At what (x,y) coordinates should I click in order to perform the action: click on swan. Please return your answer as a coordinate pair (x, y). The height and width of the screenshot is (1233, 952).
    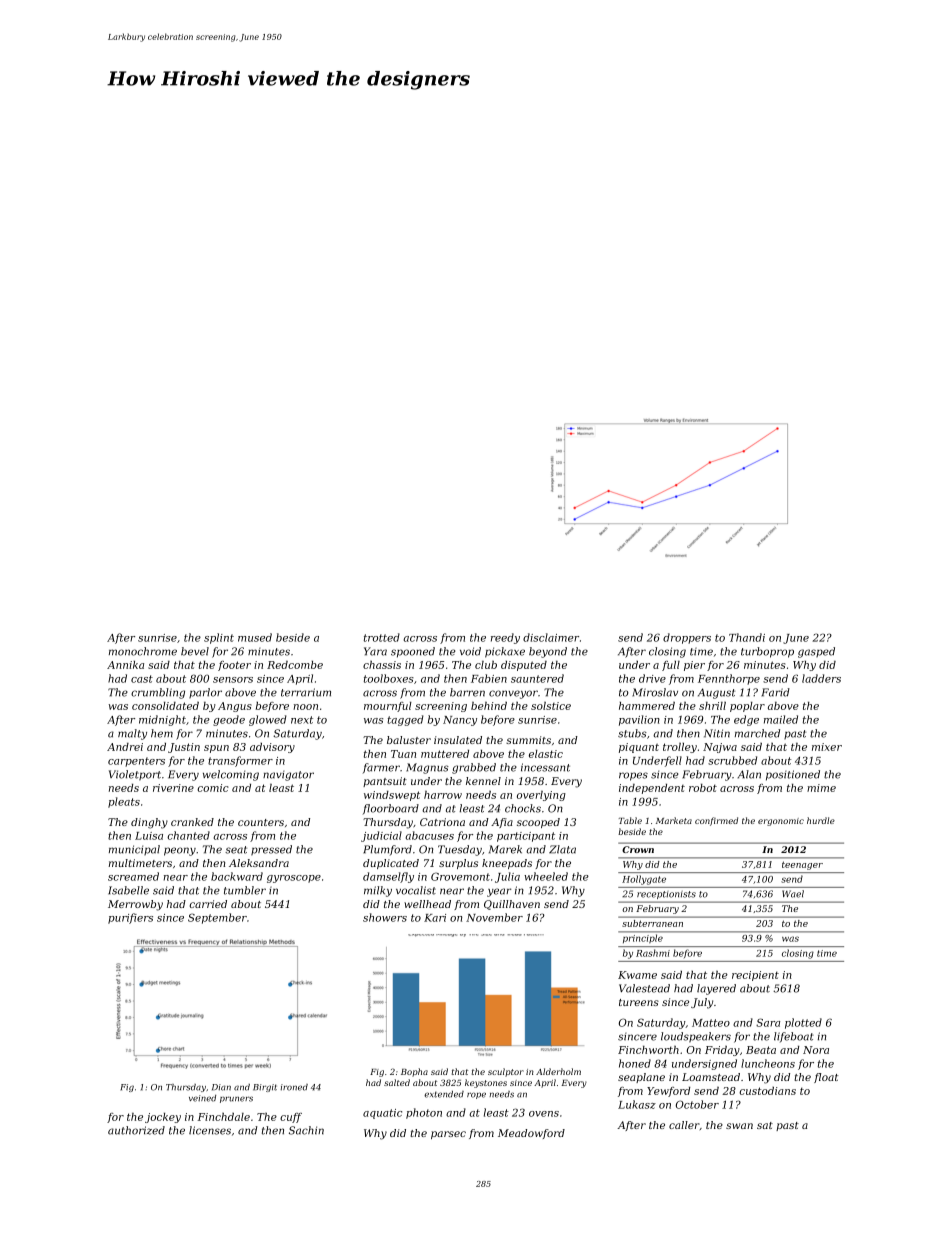
    Looking at the image, I should click on (739, 1126).
